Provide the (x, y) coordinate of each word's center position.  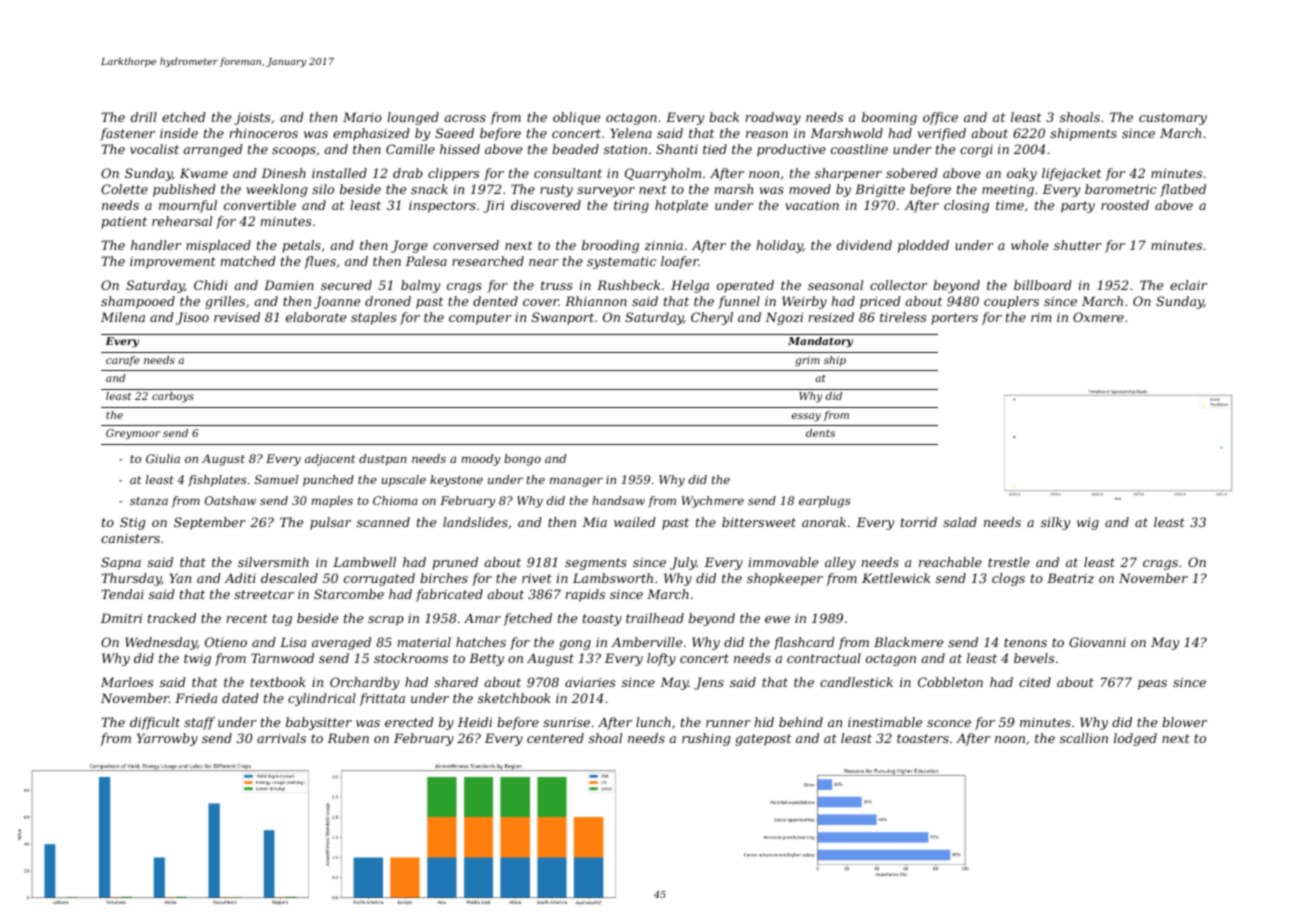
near (544, 262)
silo (323, 189)
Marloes (127, 682)
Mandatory (820, 342)
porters (954, 319)
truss (556, 285)
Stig (132, 523)
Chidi (211, 285)
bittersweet (759, 522)
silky (1055, 523)
